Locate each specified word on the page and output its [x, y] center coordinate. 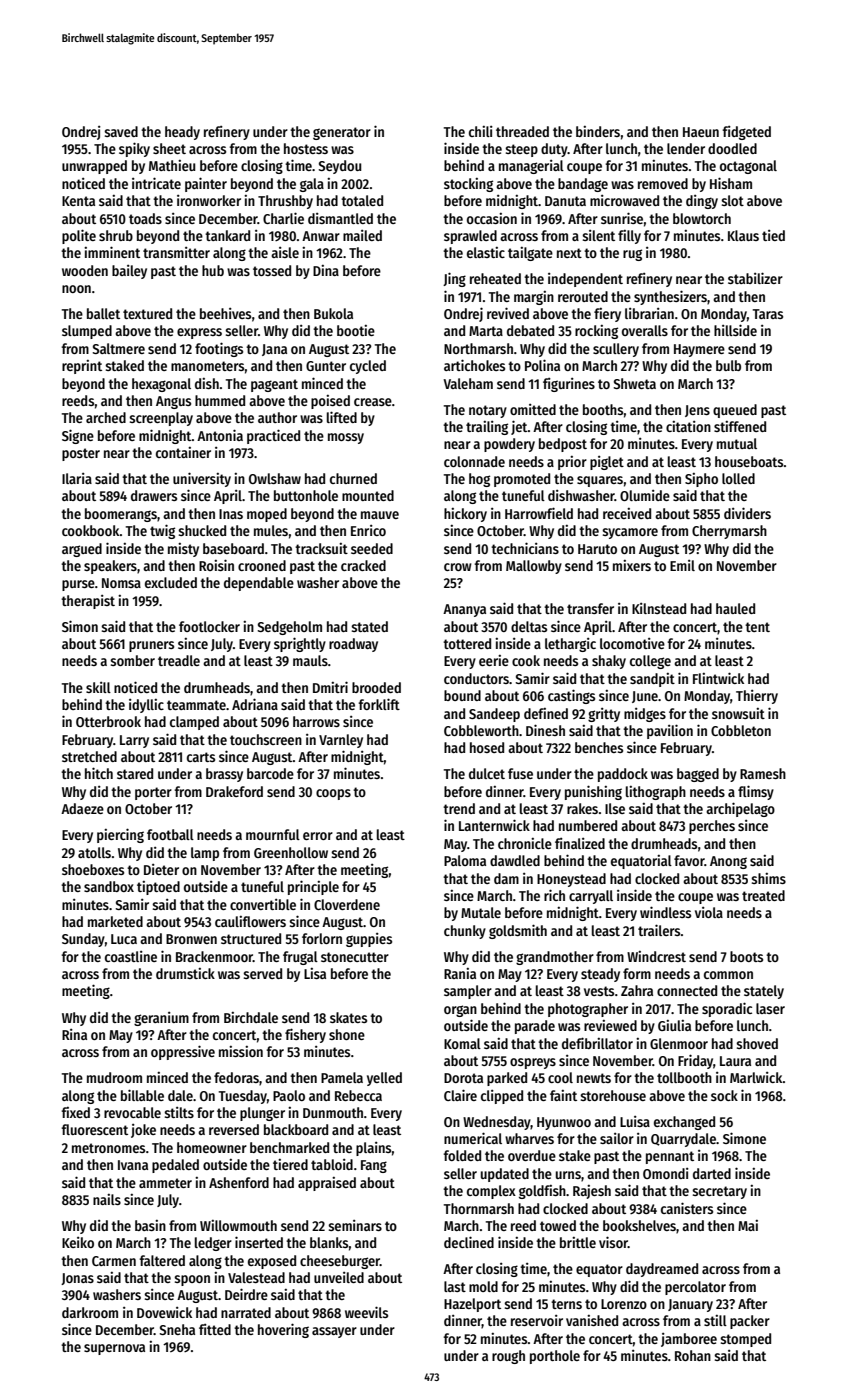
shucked [202, 530]
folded [462, 1155]
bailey [129, 272]
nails [107, 1199]
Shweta [635, 383]
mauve [380, 515]
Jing [454, 279]
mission [241, 1051]
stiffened [740, 426]
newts [594, 1078]
